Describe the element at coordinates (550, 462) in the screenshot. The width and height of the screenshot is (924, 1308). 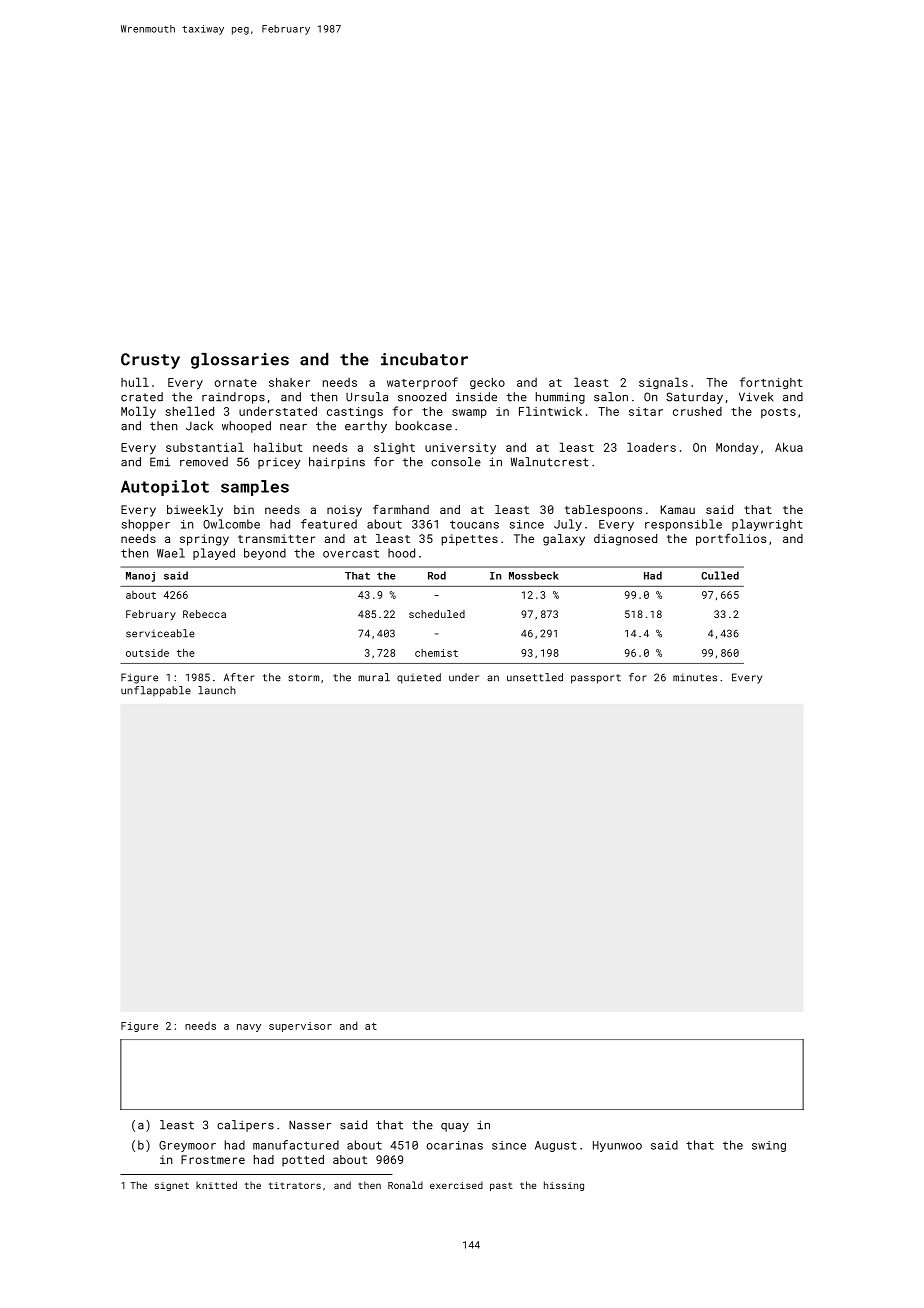
I see `Walnutcrest` at that location.
